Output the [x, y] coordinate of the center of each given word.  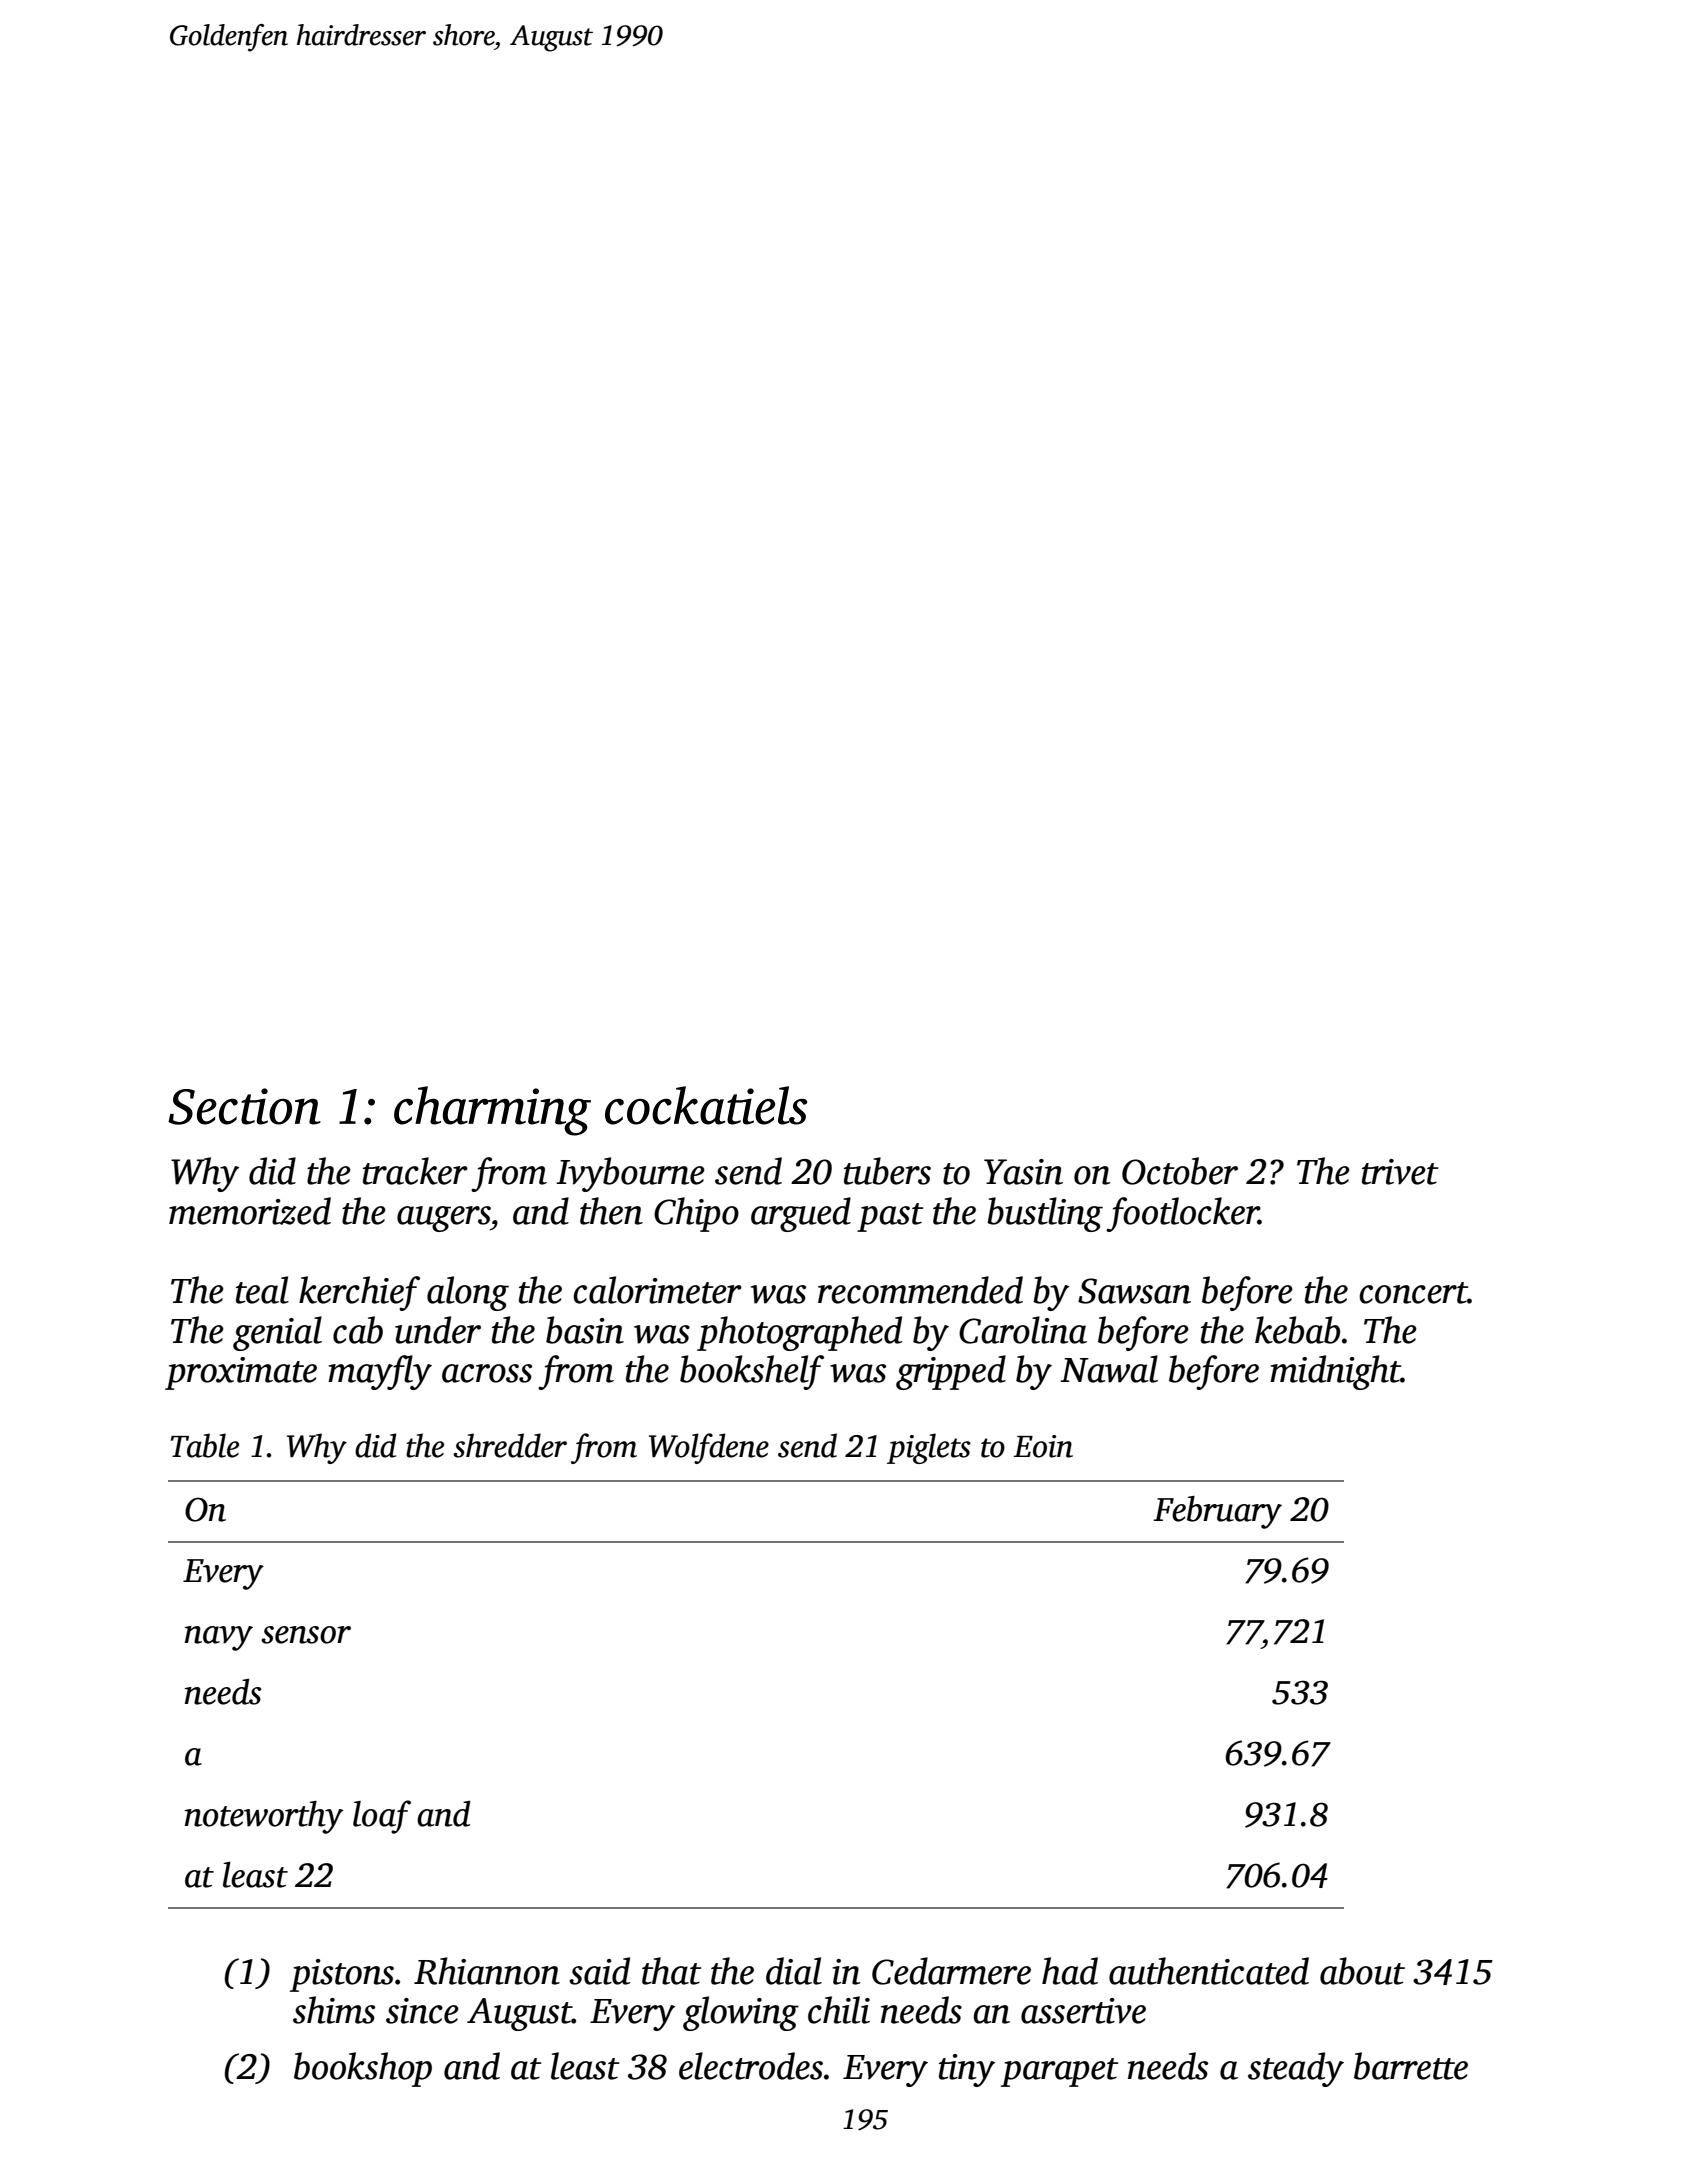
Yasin [1023, 1172]
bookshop [363, 2069]
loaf [382, 1817]
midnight [1335, 1372]
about [1362, 1971]
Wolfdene [709, 1448]
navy [219, 1638]
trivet [1400, 1172]
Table [205, 1445]
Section [244, 1106]
